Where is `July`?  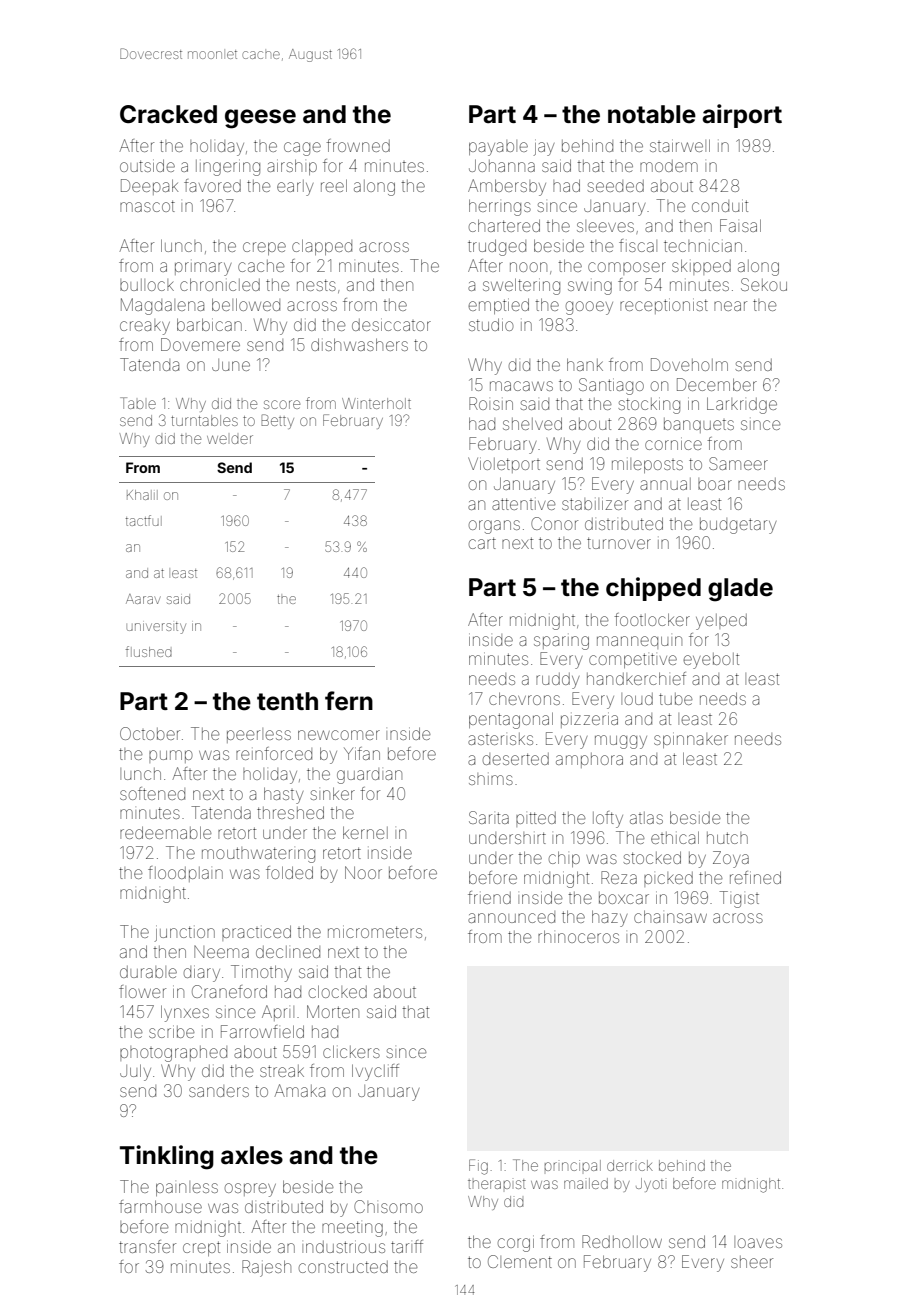
July is located at coordinates (135, 1072).
